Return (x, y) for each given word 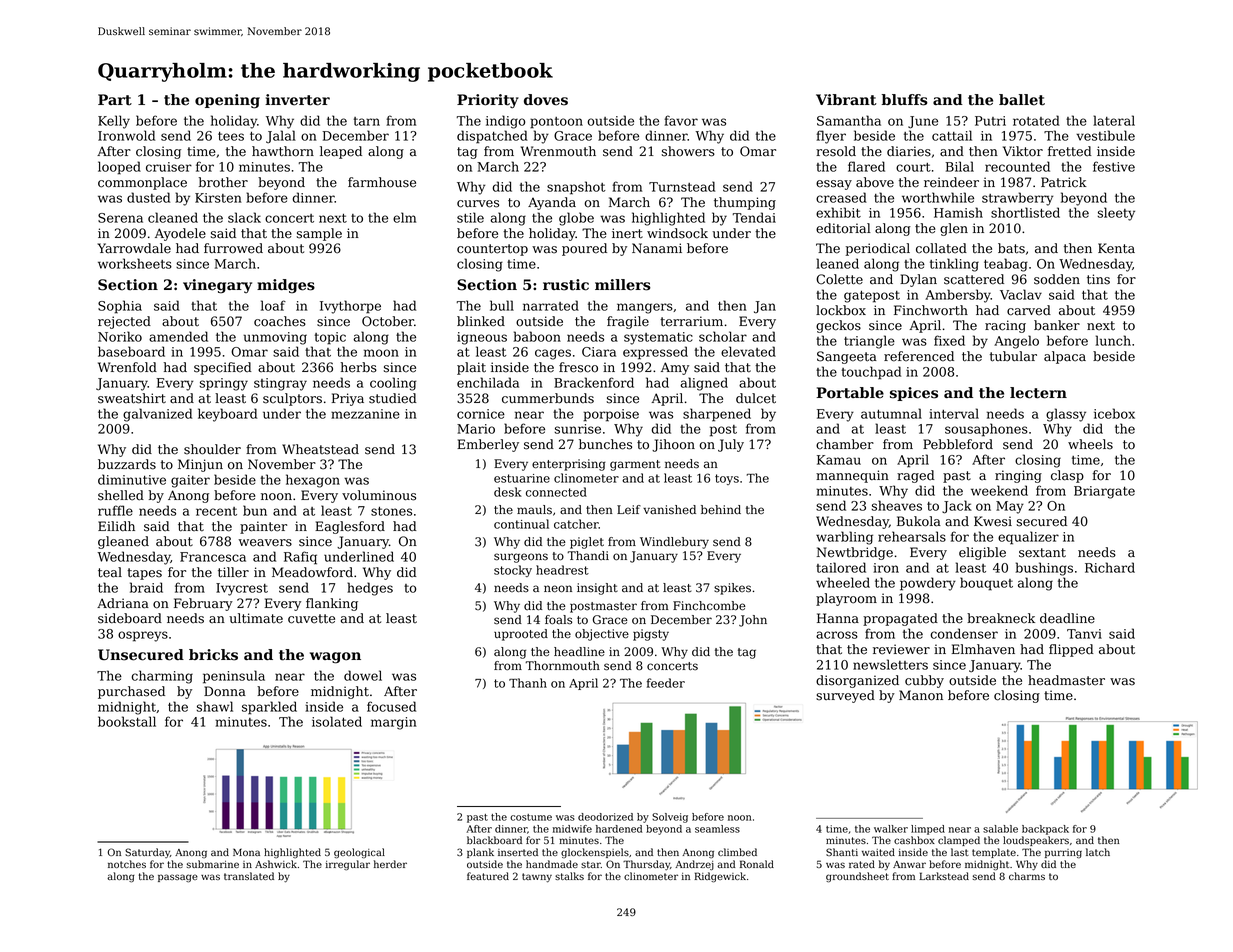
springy (224, 384)
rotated (1036, 120)
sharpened (717, 415)
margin (394, 723)
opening (227, 101)
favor (681, 120)
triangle (869, 342)
